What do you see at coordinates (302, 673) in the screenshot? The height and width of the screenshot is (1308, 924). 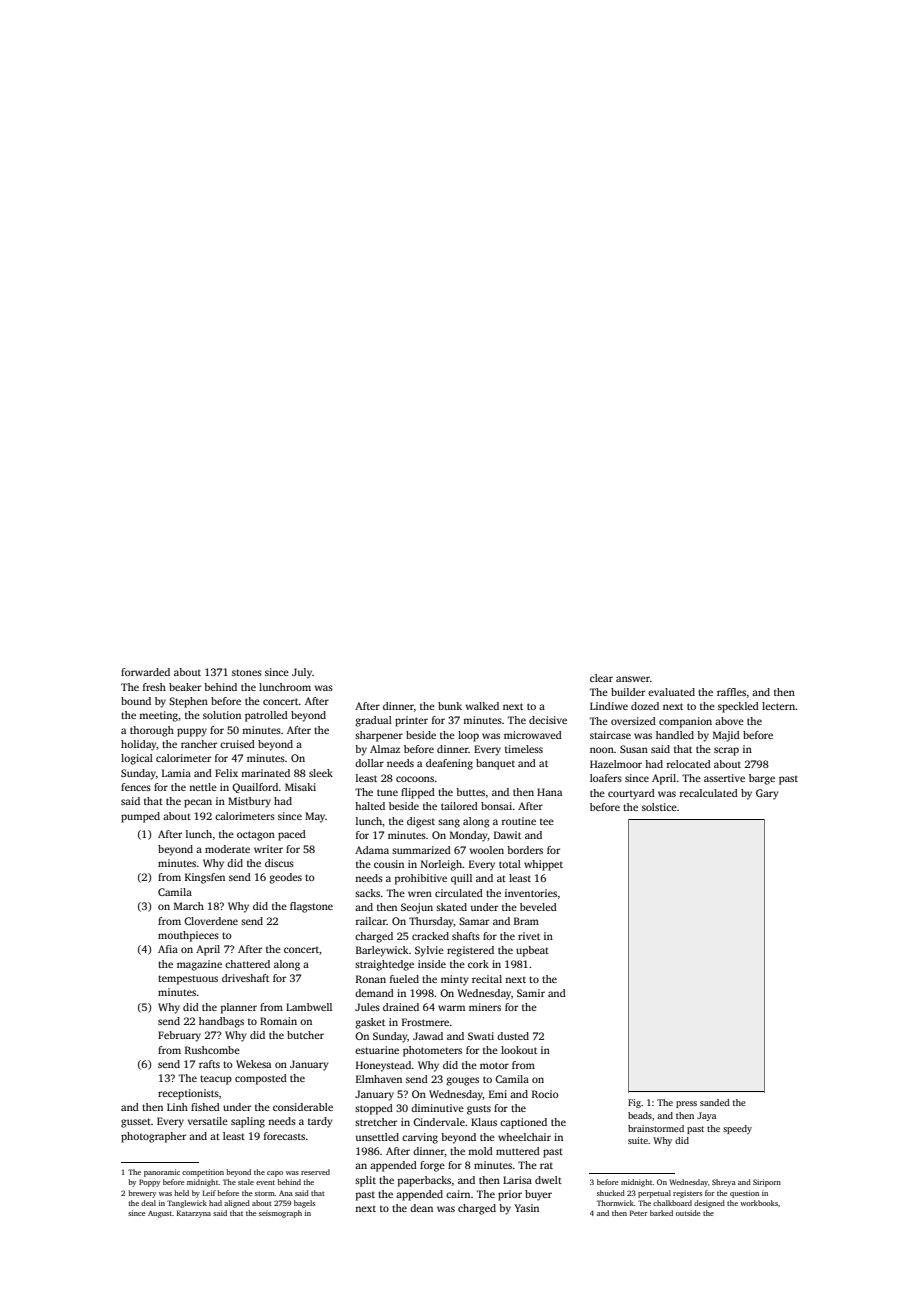 I see `July` at bounding box center [302, 673].
